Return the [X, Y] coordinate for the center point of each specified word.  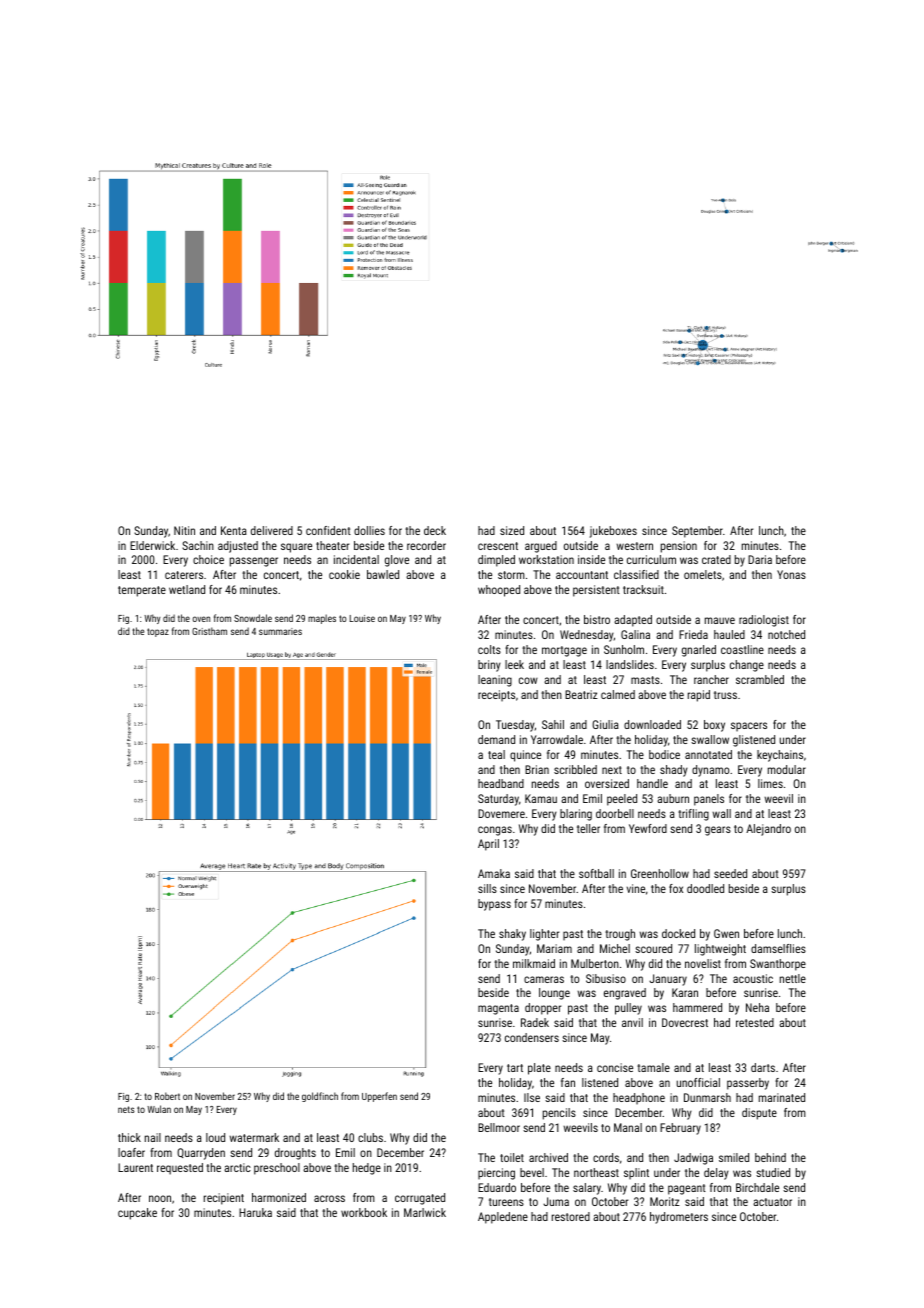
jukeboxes [613, 532]
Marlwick [425, 1212]
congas [495, 831]
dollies [369, 530]
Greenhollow [660, 873]
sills [487, 888]
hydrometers [679, 1218]
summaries [280, 631]
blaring [576, 815]
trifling [693, 815]
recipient [224, 1199]
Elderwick [152, 545]
